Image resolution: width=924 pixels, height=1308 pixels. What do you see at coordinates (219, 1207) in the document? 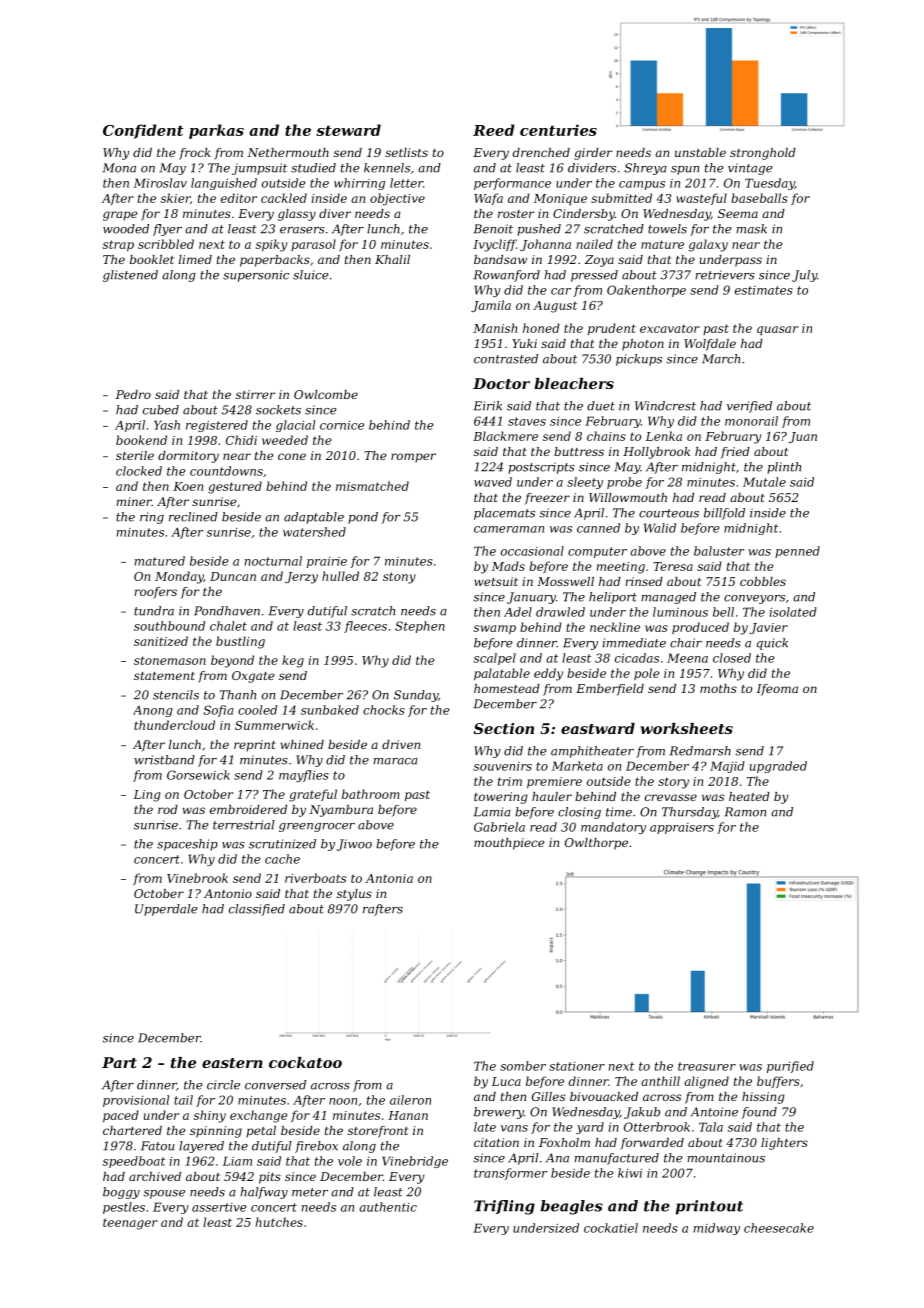
I see `assertive` at bounding box center [219, 1207].
